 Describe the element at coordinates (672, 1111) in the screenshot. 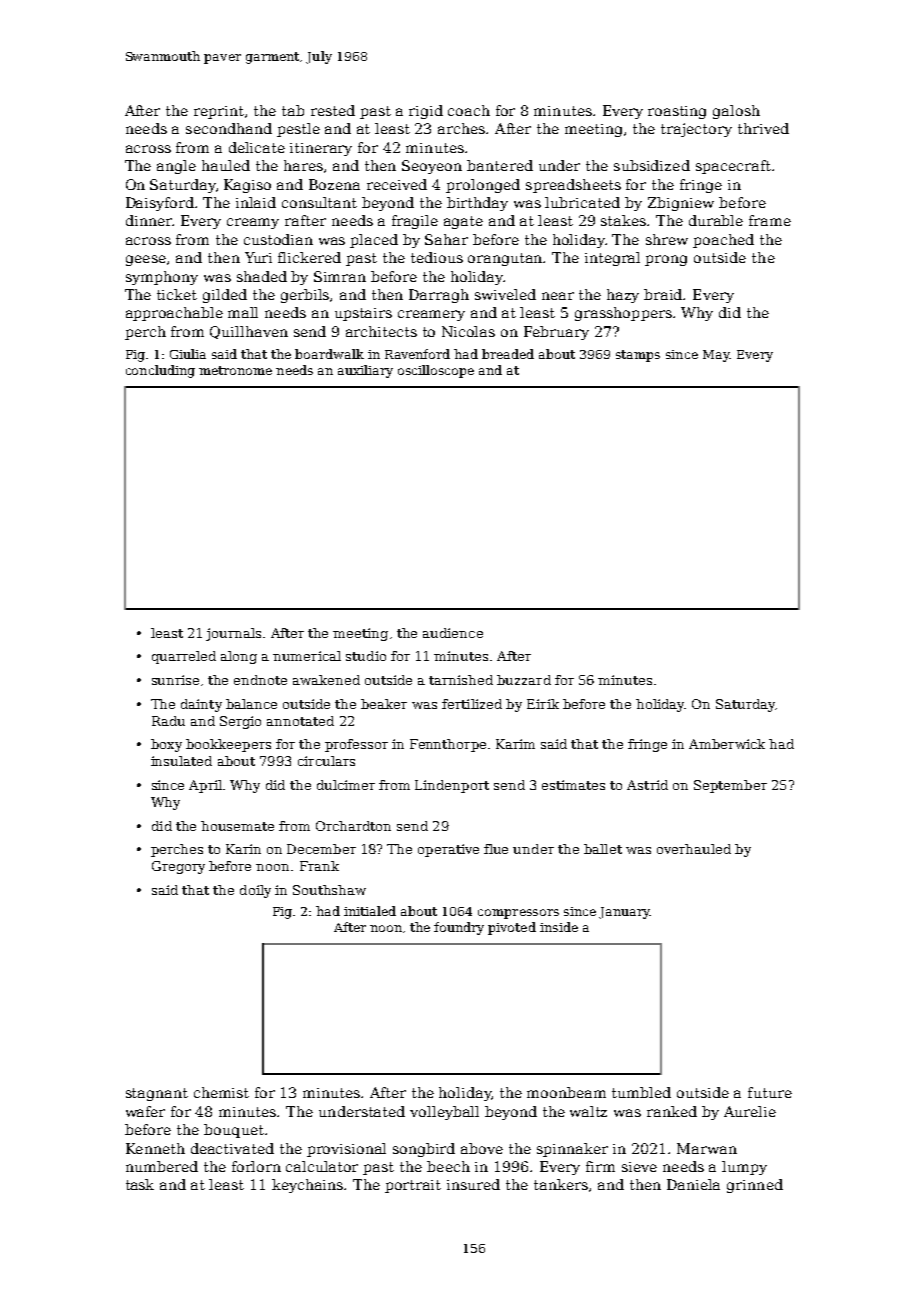

I see `ranked` at that location.
